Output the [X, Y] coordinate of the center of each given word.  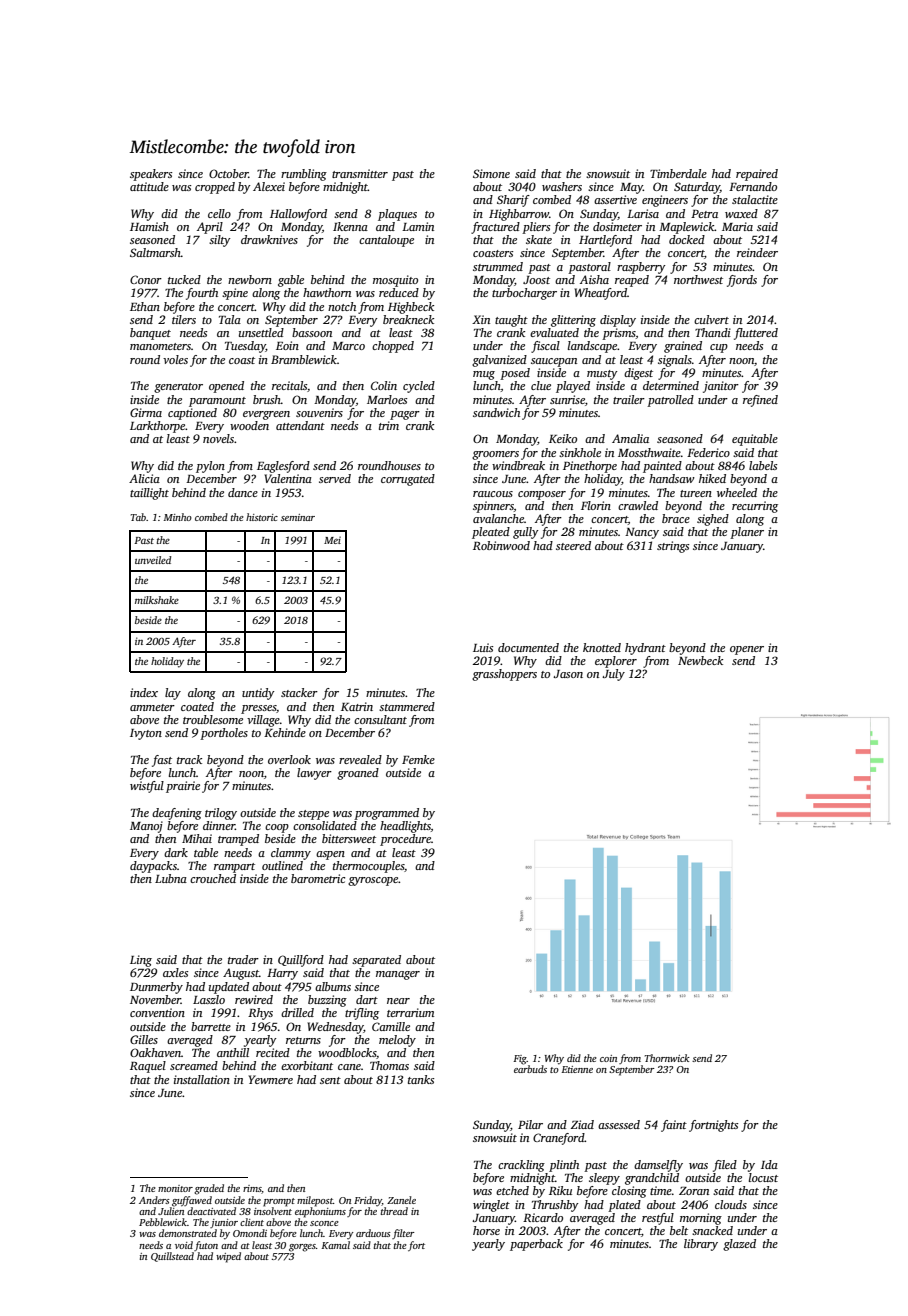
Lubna [171, 878]
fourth [202, 294]
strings [673, 547]
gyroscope [373, 881]
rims [252, 1189]
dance [243, 492]
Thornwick [667, 1058]
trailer [629, 399]
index [144, 692]
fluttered [756, 334]
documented [528, 647]
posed [515, 374]
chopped [393, 347]
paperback [536, 1245]
